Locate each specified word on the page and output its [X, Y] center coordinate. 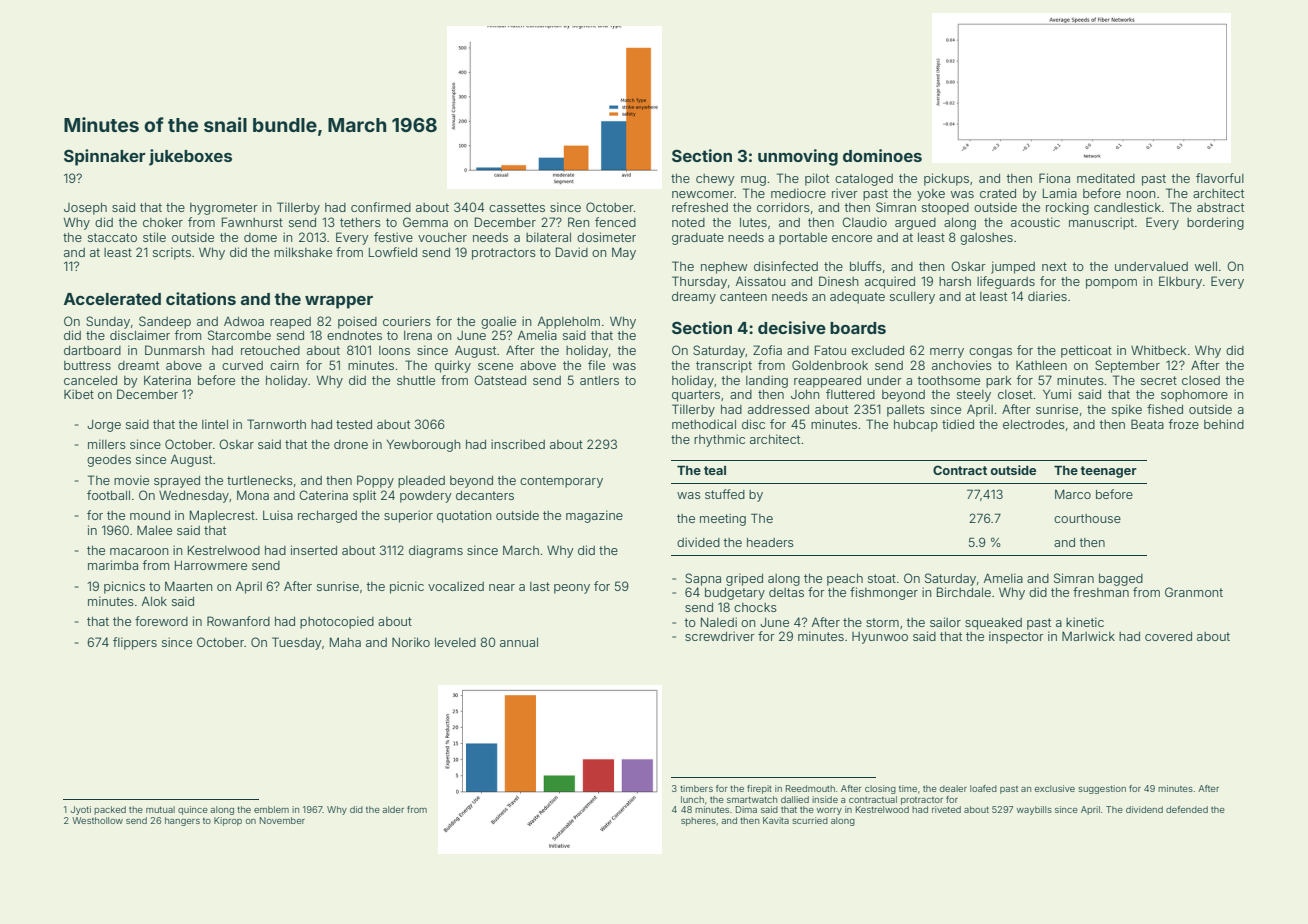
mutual [160, 809]
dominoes [882, 155]
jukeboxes [190, 157]
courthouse [1087, 518]
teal [715, 470]
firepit [759, 789]
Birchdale [964, 592]
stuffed [725, 494]
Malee [154, 530]
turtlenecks [260, 480]
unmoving [798, 157]
